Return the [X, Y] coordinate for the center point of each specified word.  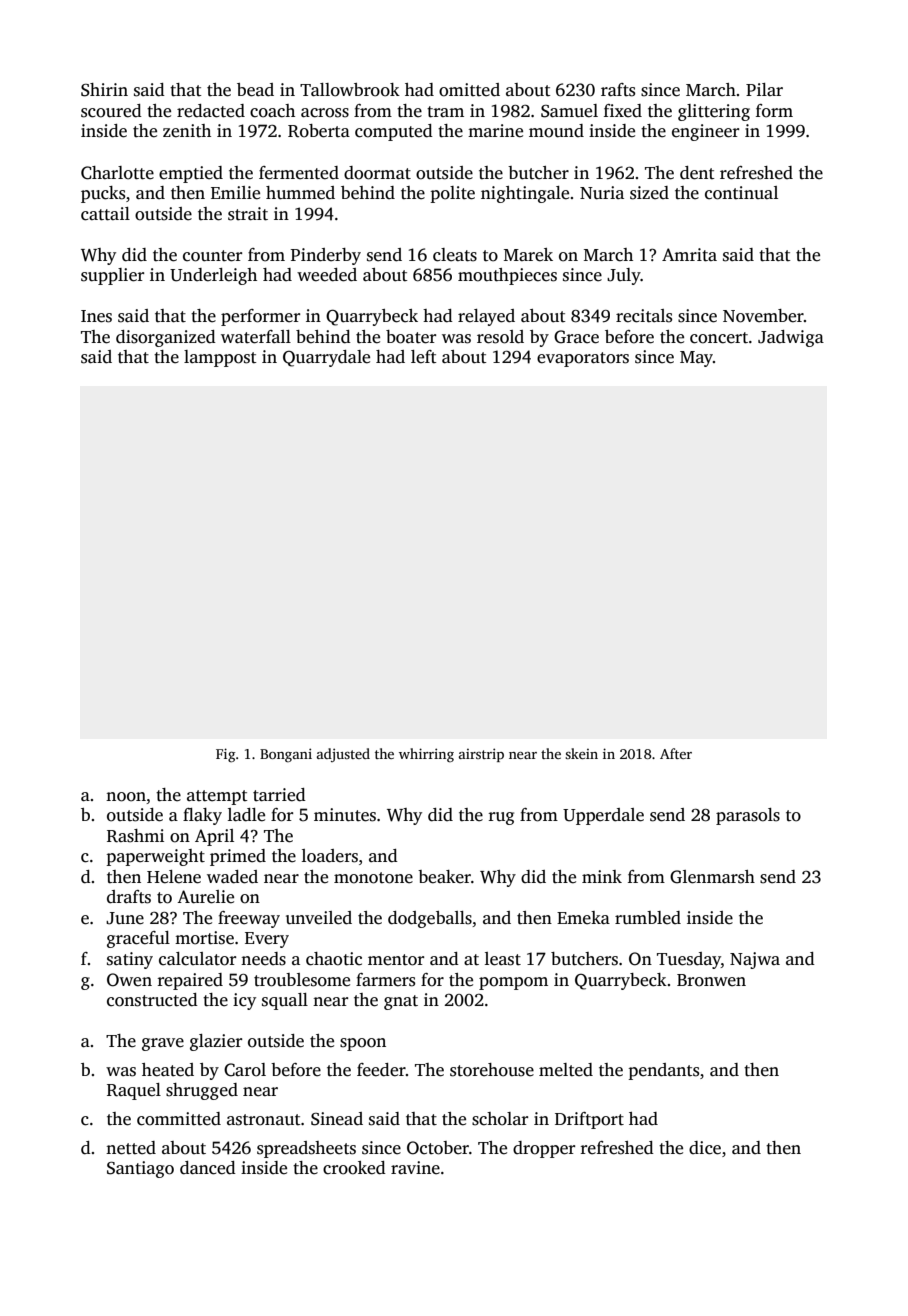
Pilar [764, 89]
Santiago [140, 1169]
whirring [426, 755]
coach [272, 111]
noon [126, 797]
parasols [748, 816]
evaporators [583, 359]
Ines [96, 316]
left [424, 357]
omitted [469, 90]
